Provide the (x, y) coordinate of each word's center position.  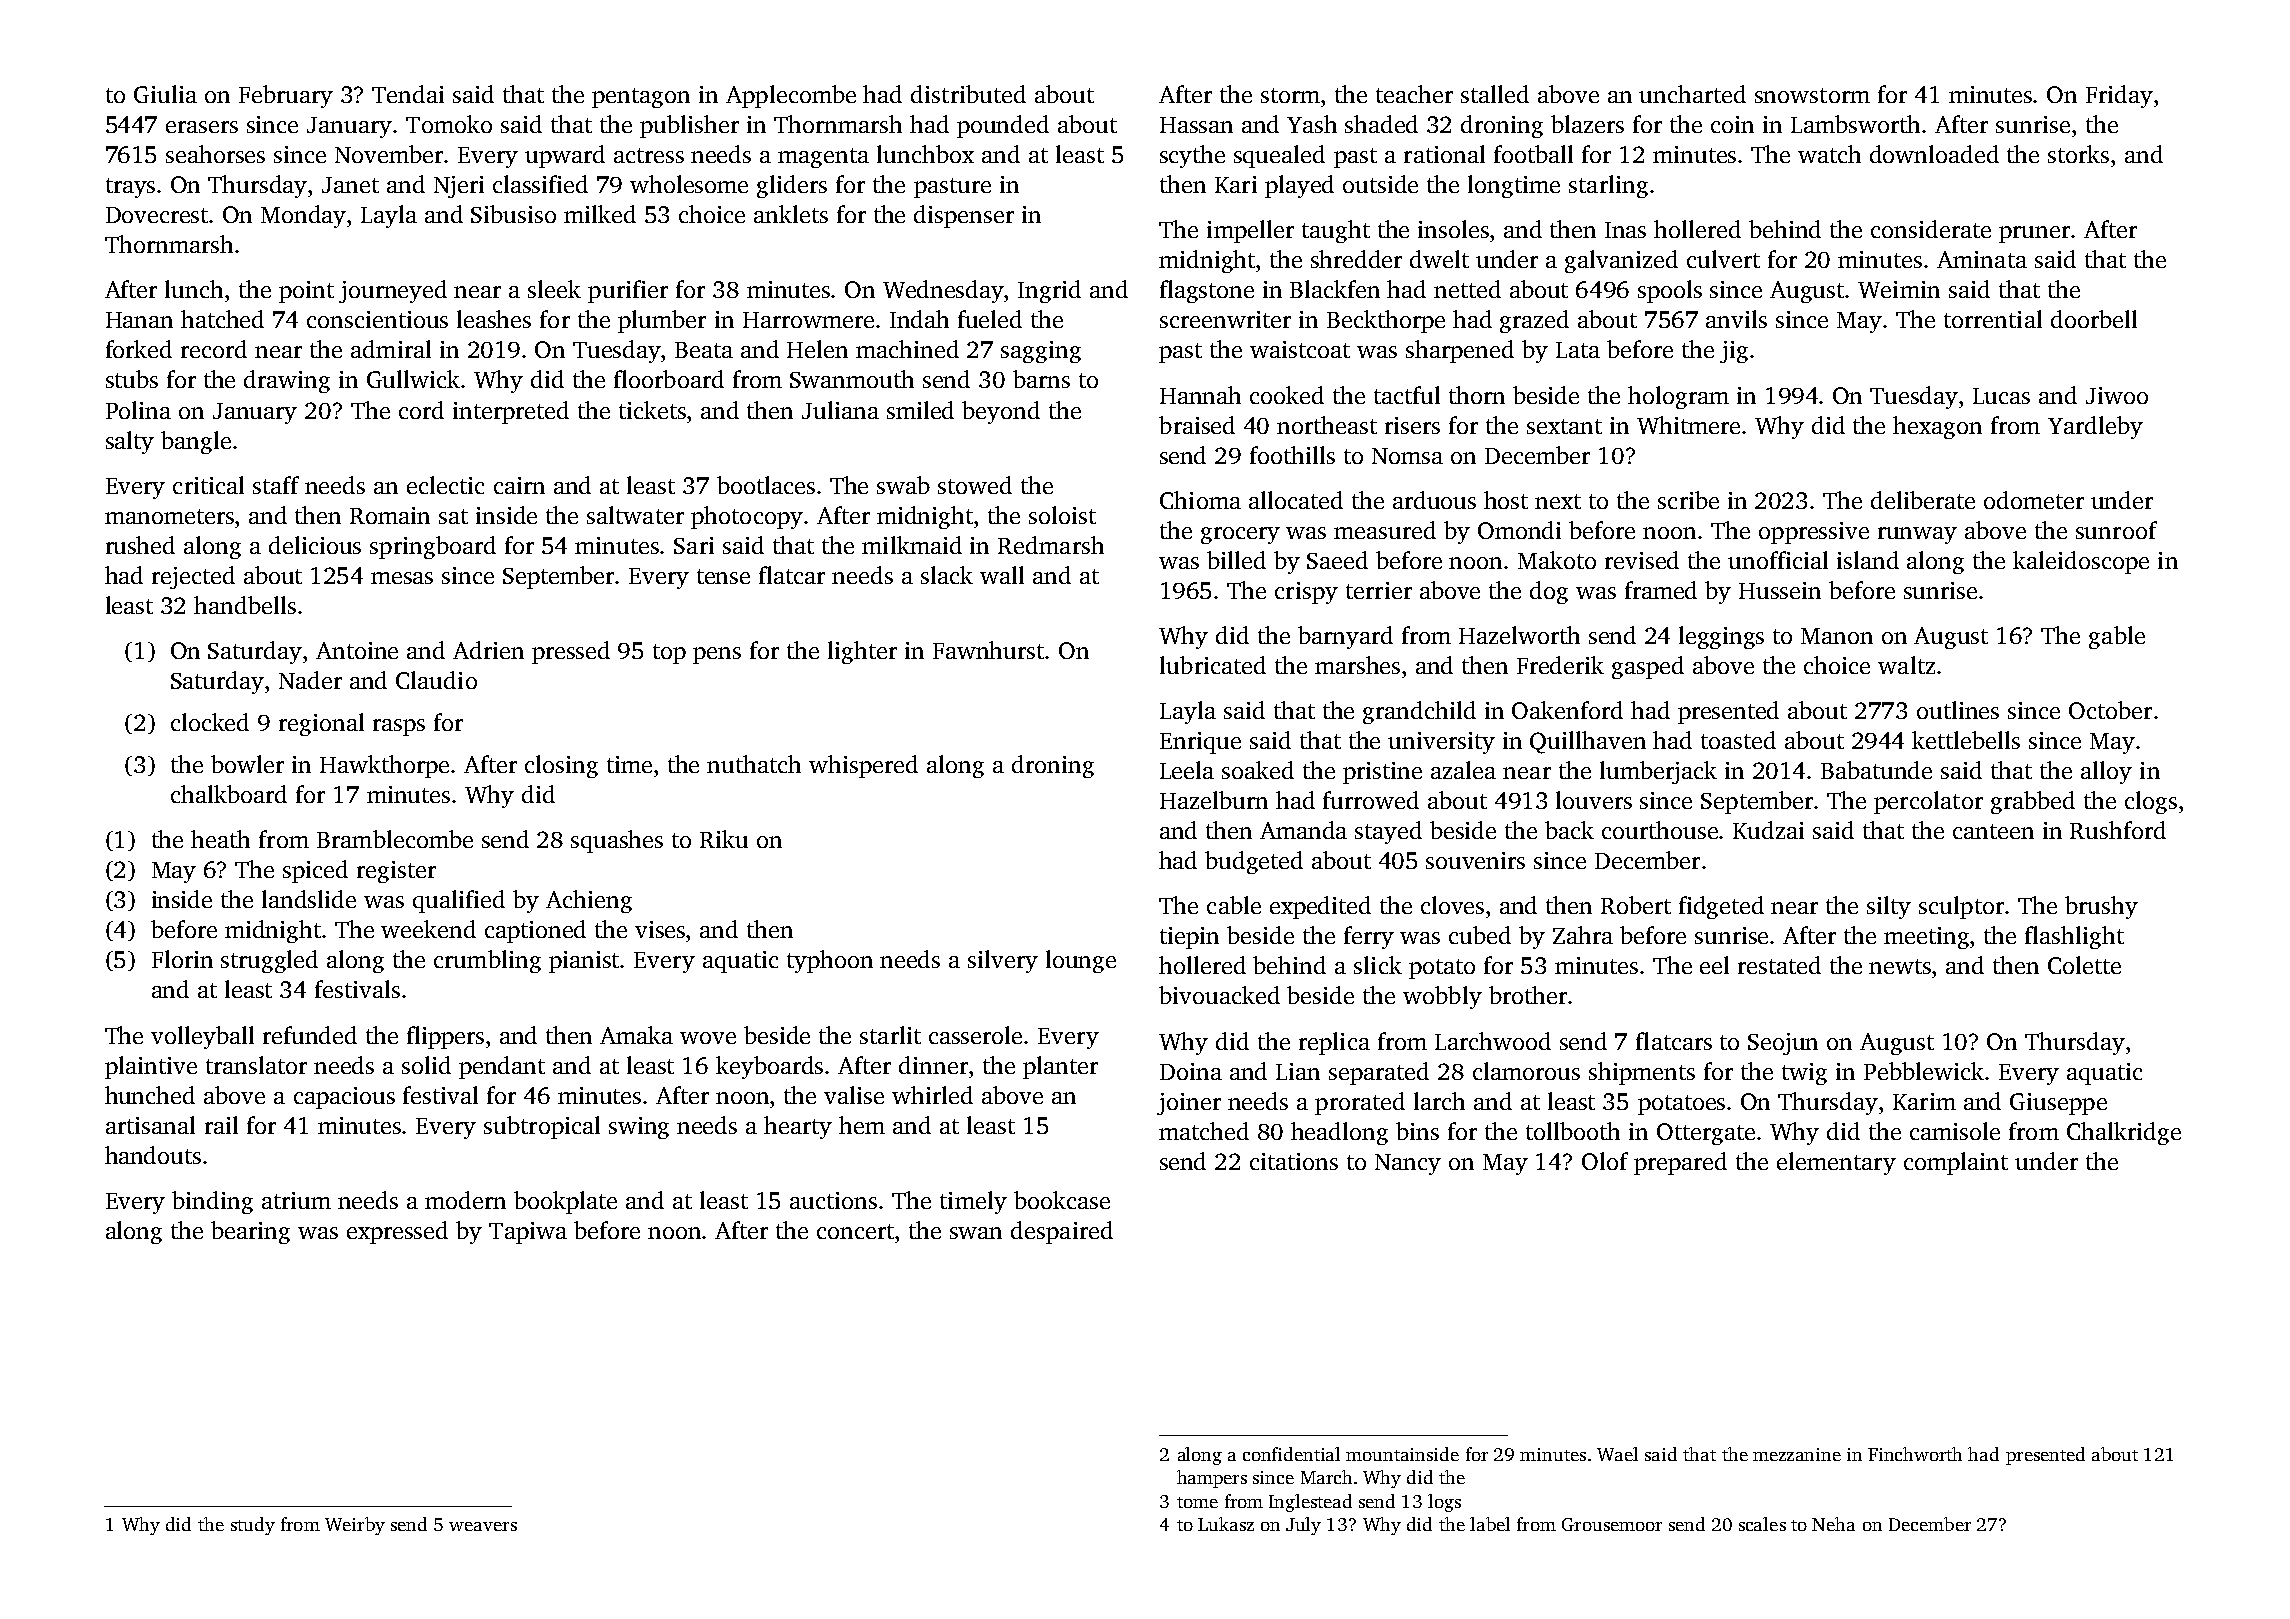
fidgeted (1721, 907)
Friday (2119, 96)
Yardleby (2095, 427)
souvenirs (1475, 860)
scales (1762, 1524)
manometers (169, 516)
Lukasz (1226, 1524)
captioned (535, 931)
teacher (1414, 94)
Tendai (408, 94)
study (253, 1526)
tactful (1407, 395)
